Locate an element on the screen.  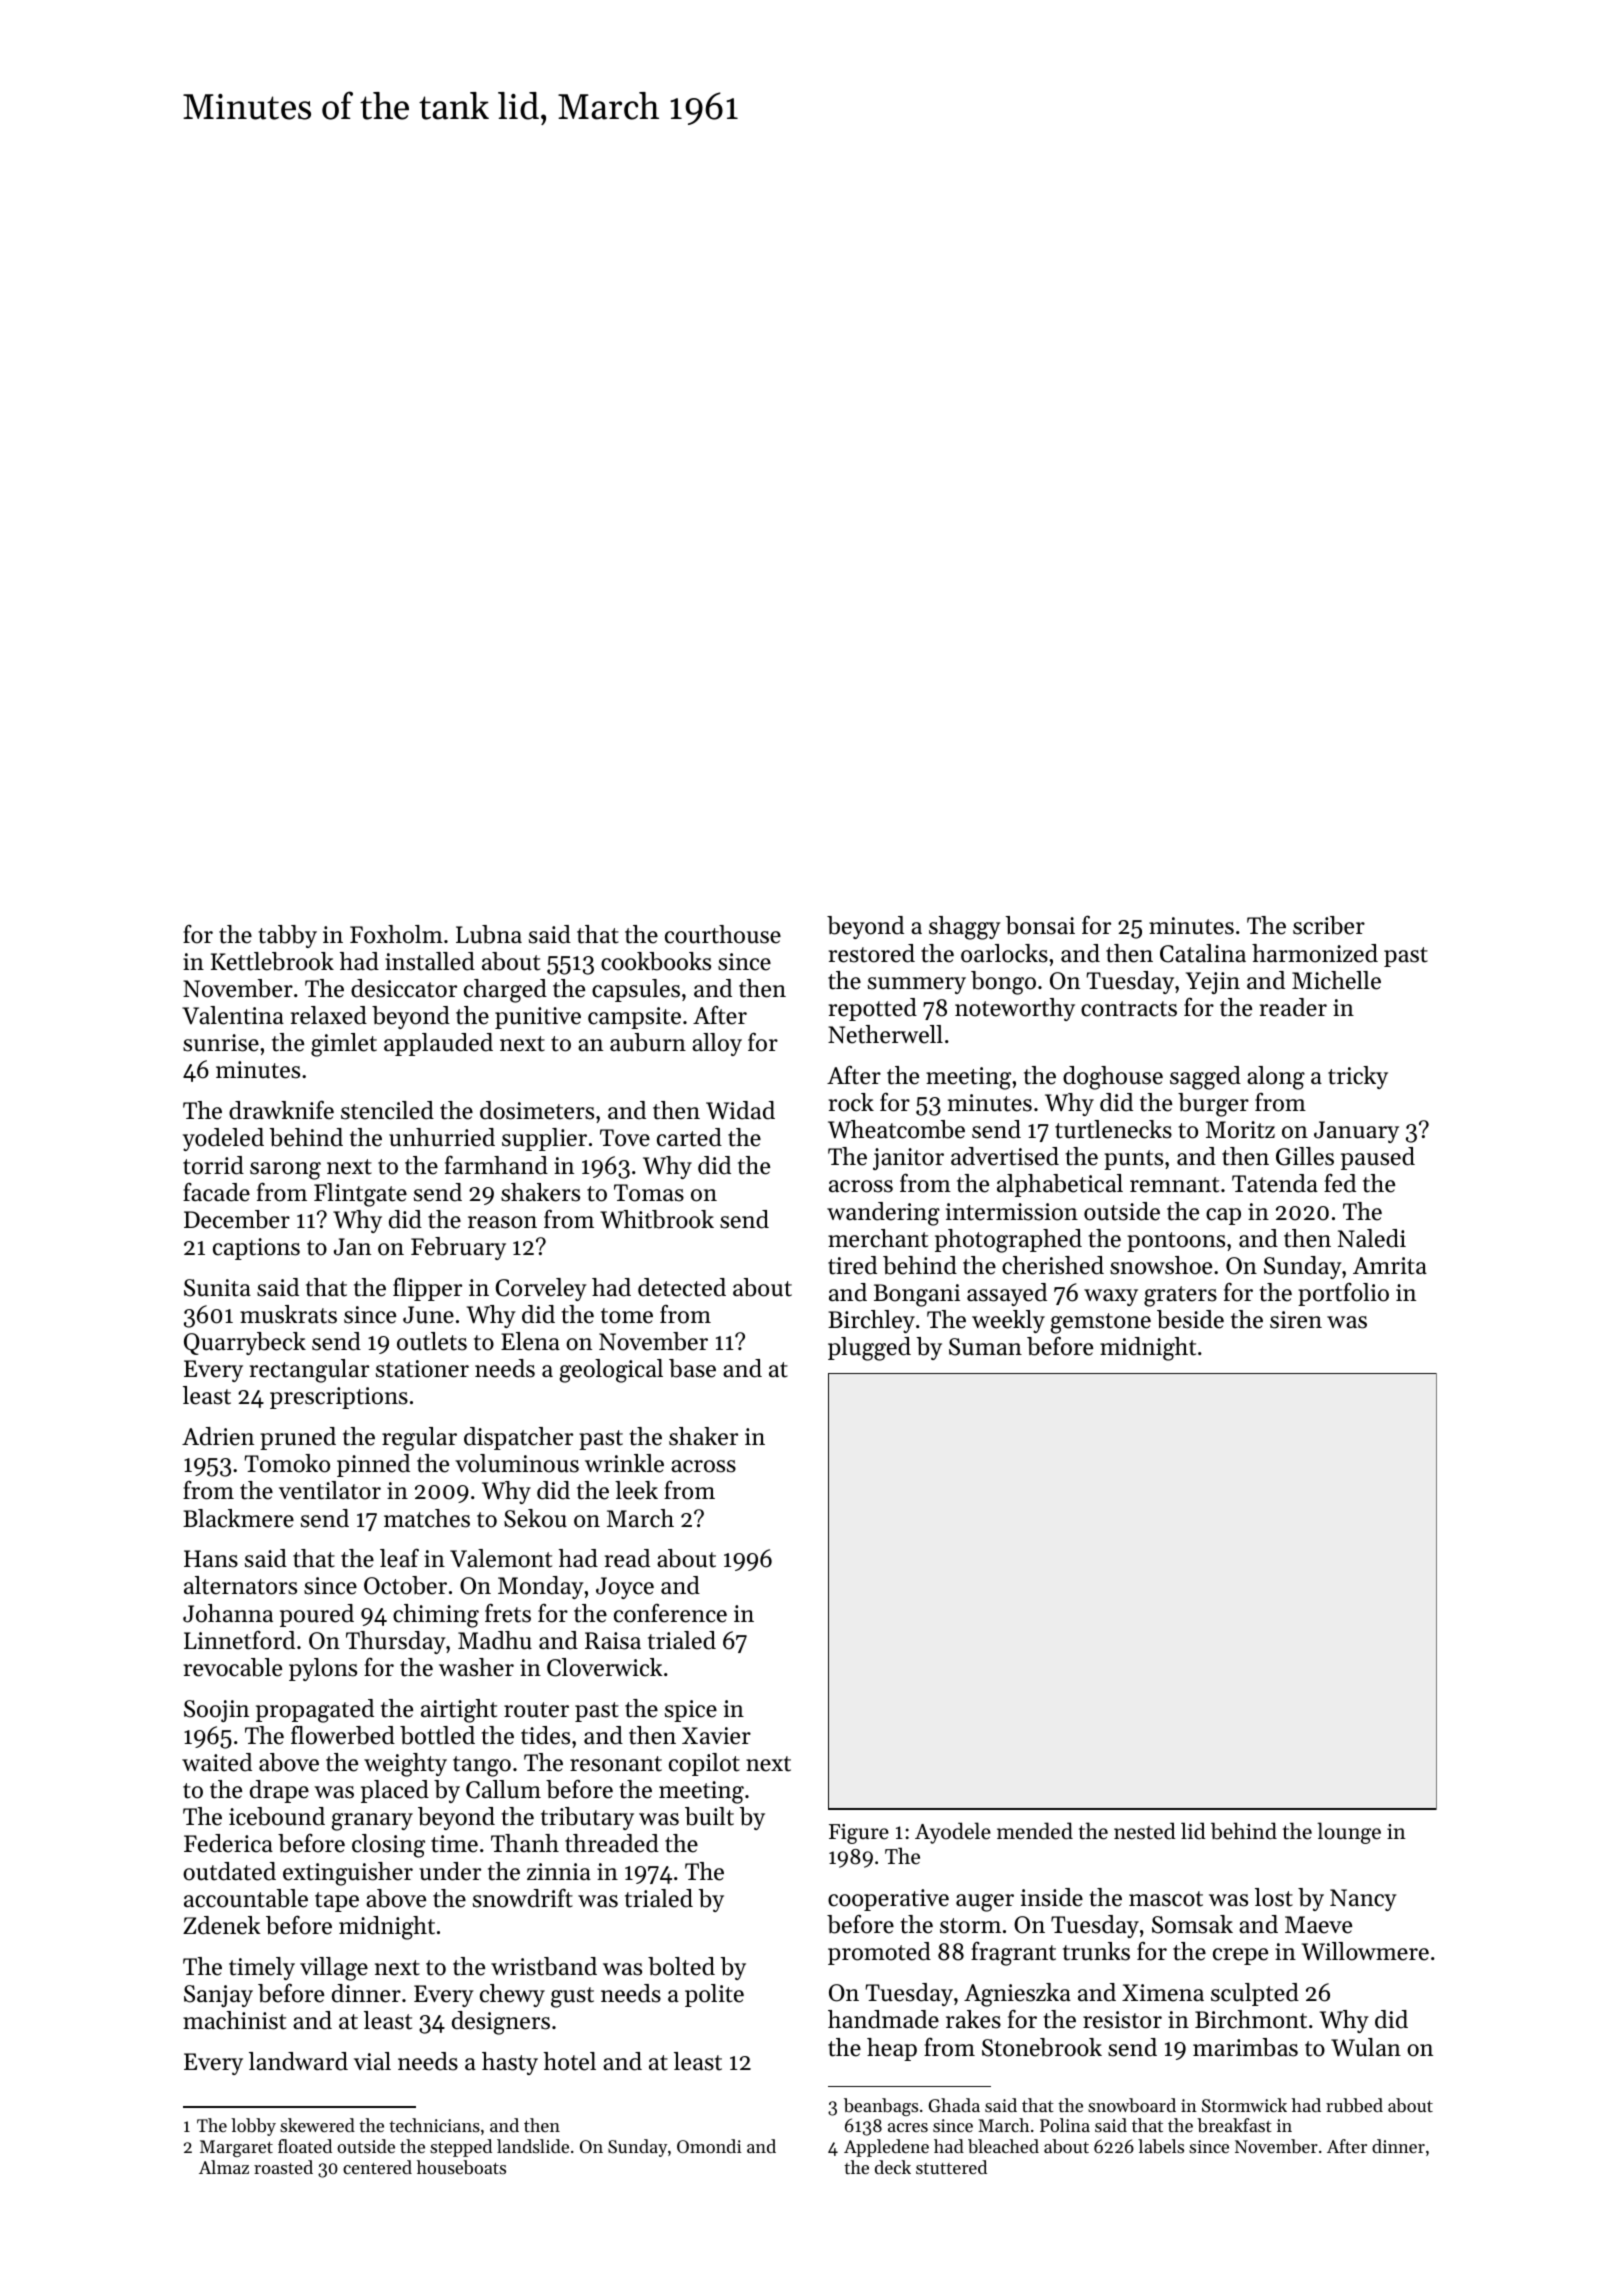
Lubna is located at coordinates (489, 934).
